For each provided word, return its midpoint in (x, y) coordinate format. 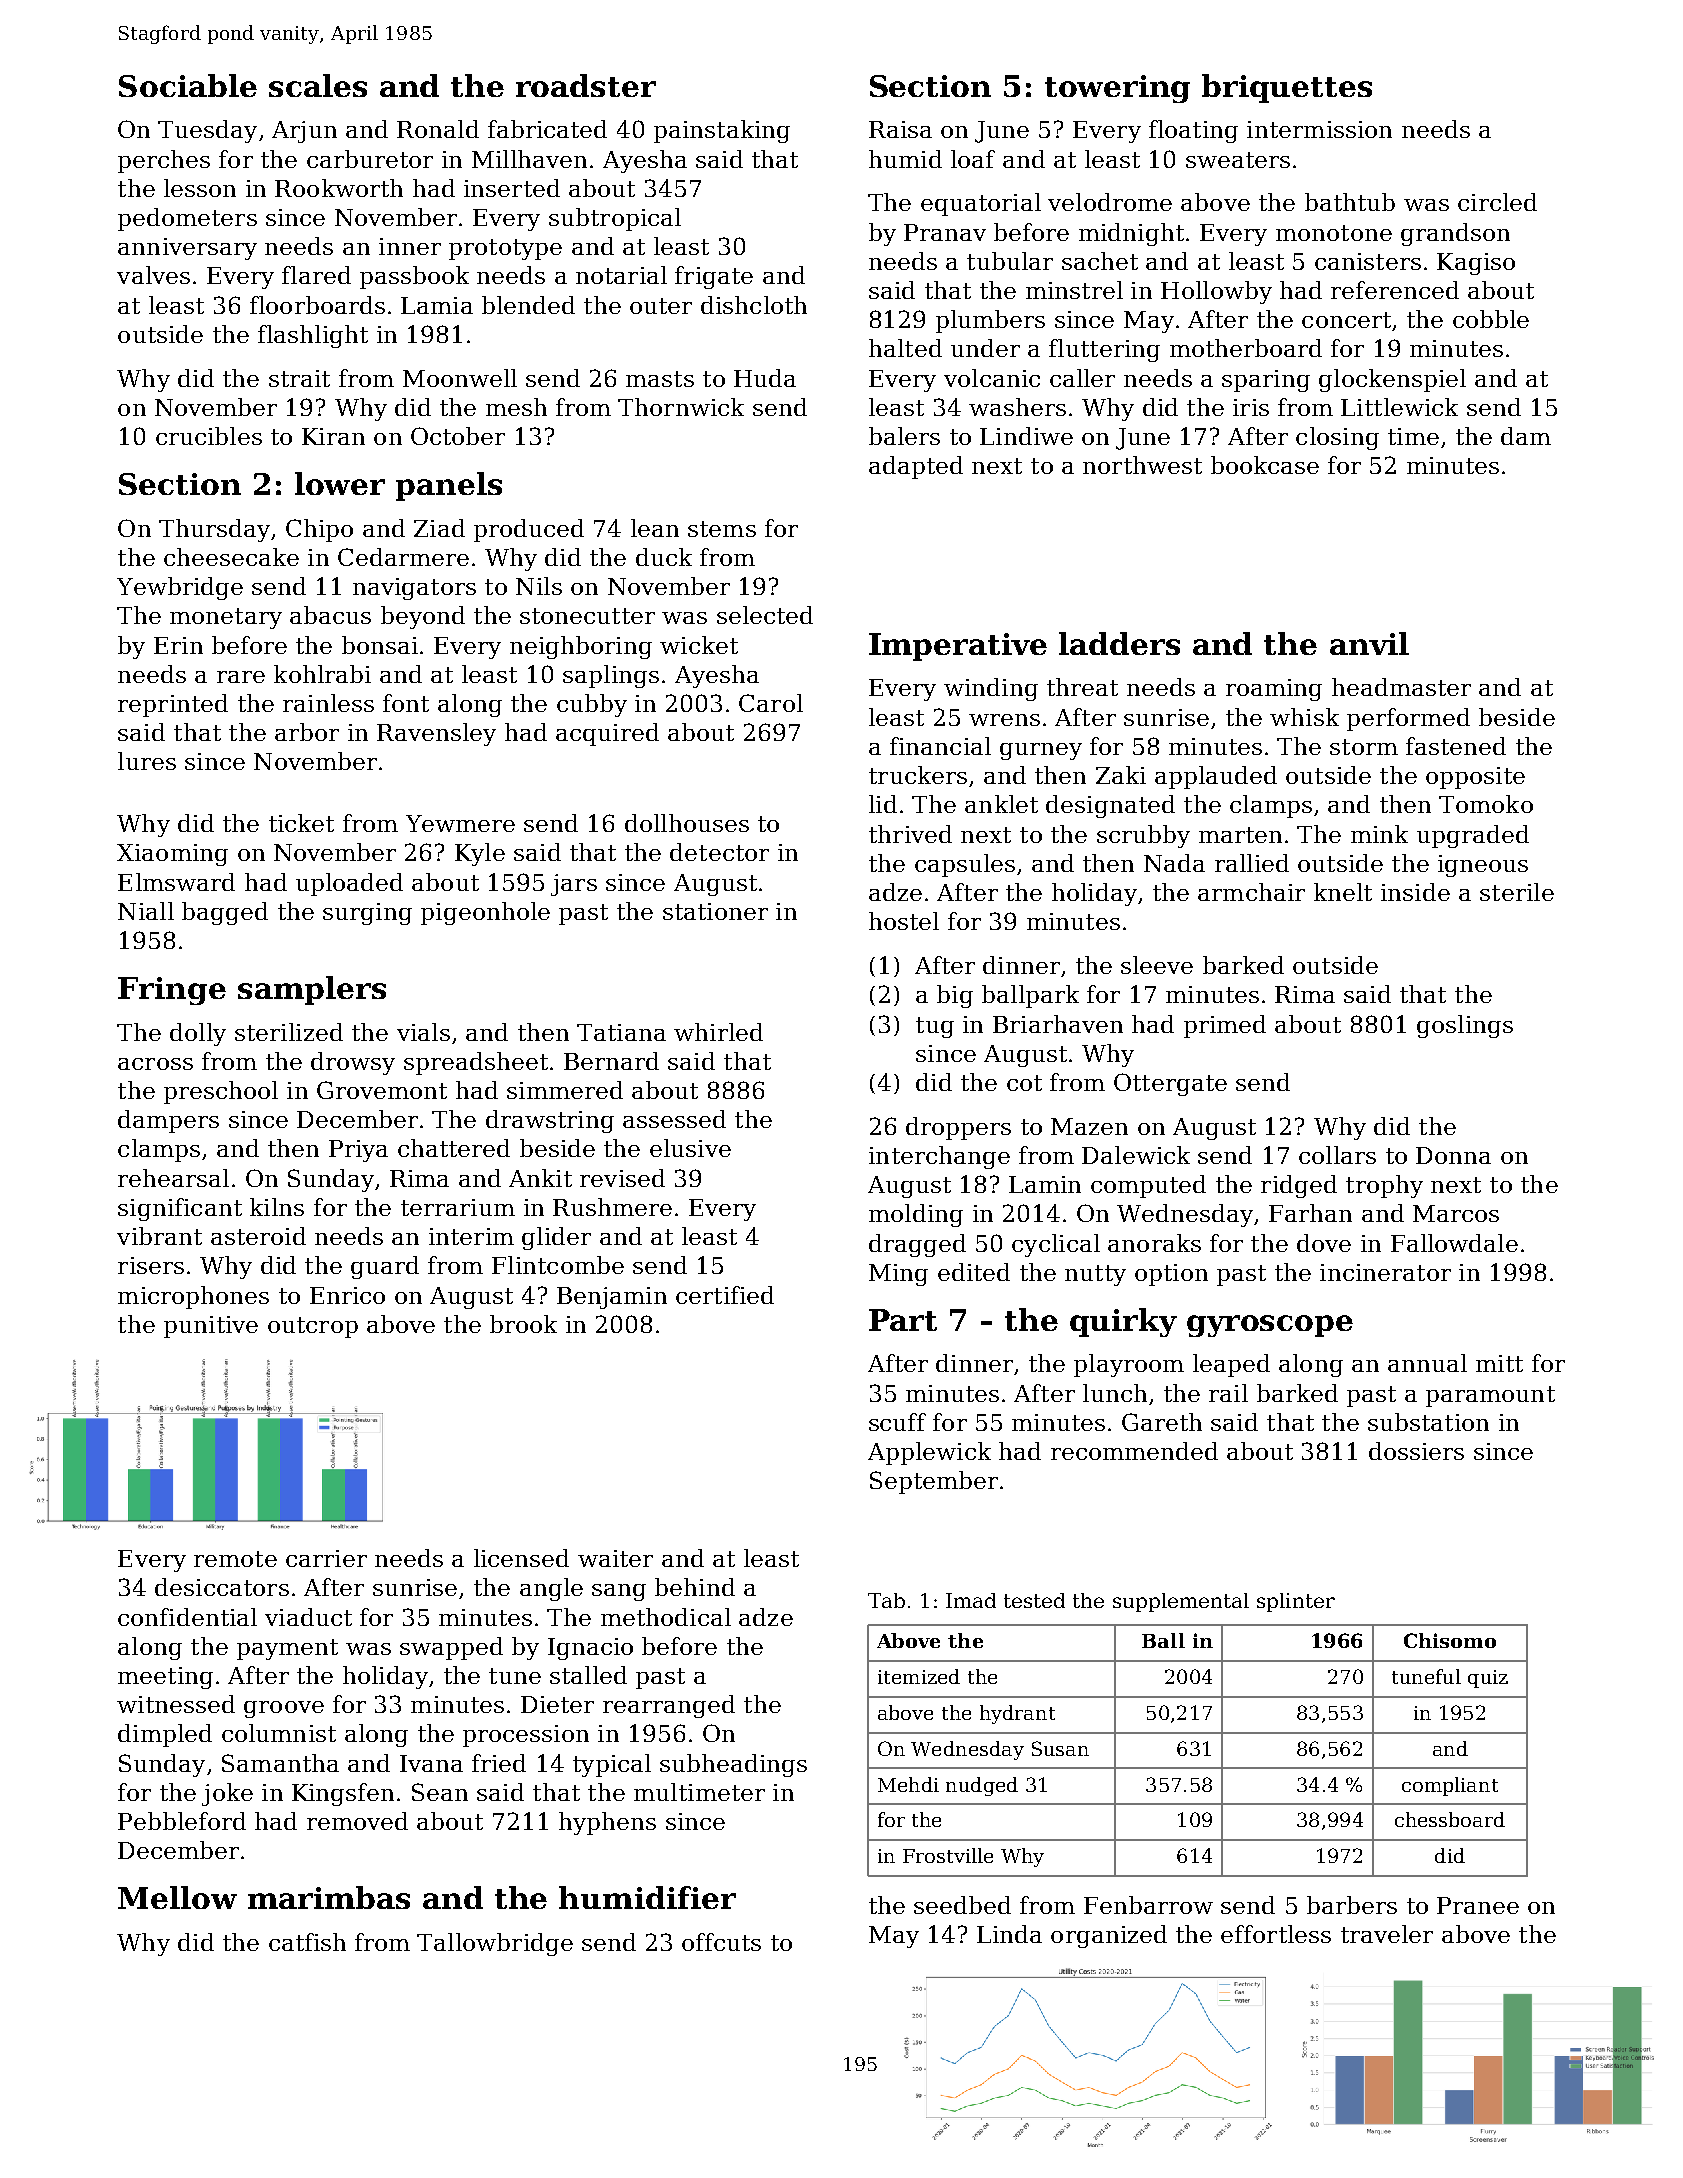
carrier (326, 1558)
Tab (886, 1600)
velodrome (1110, 202)
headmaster (1401, 687)
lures (147, 761)
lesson (200, 188)
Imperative (958, 647)
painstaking (722, 131)
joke (227, 1794)
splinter (1296, 1602)
